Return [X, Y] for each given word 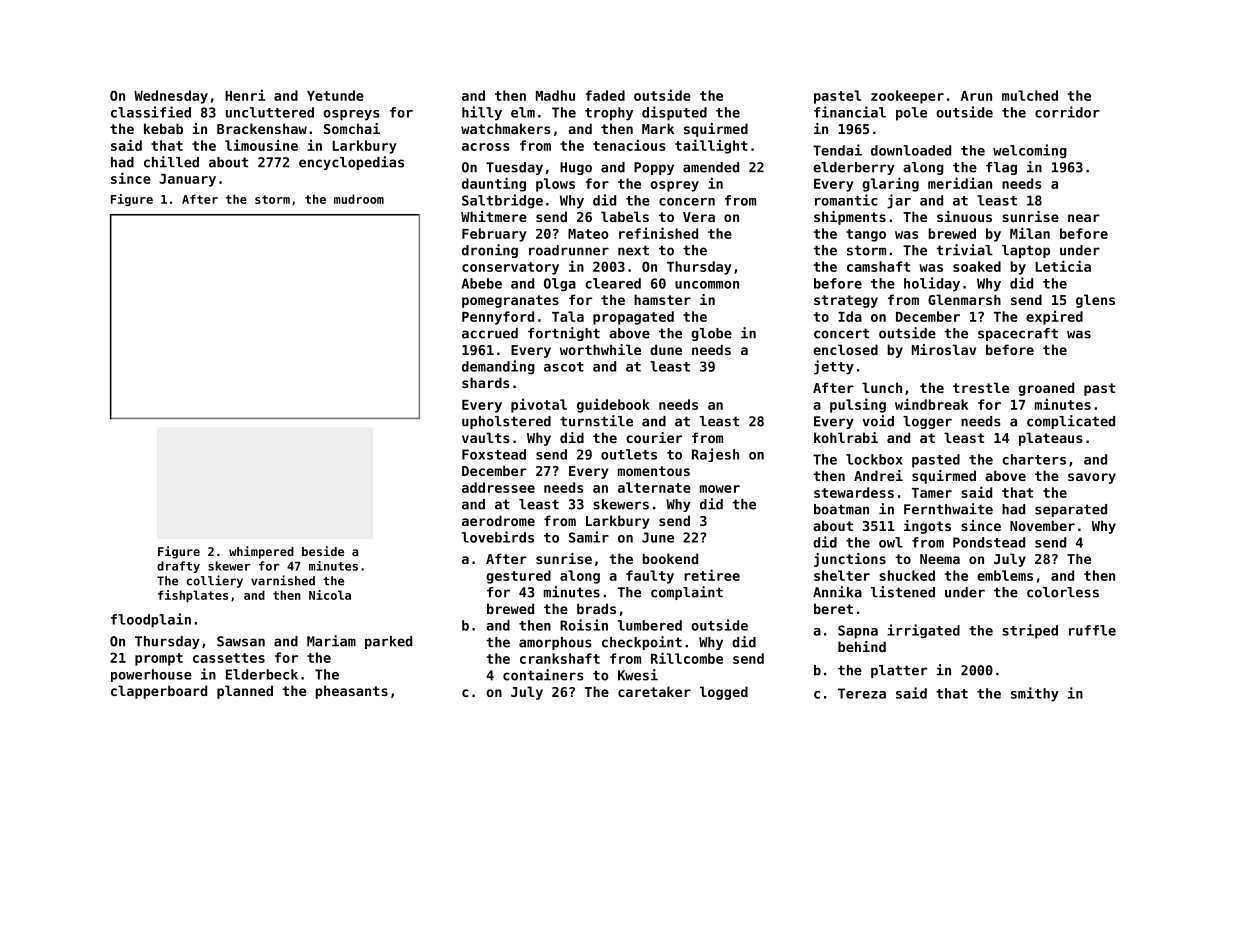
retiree [712, 575]
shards [486, 382]
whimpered [261, 552]
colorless [1063, 592]
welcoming [1030, 151]
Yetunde [335, 95]
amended [711, 167]
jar [899, 201]
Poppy [654, 168]
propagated [633, 318]
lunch [882, 387]
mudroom [359, 199]
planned [245, 692]
